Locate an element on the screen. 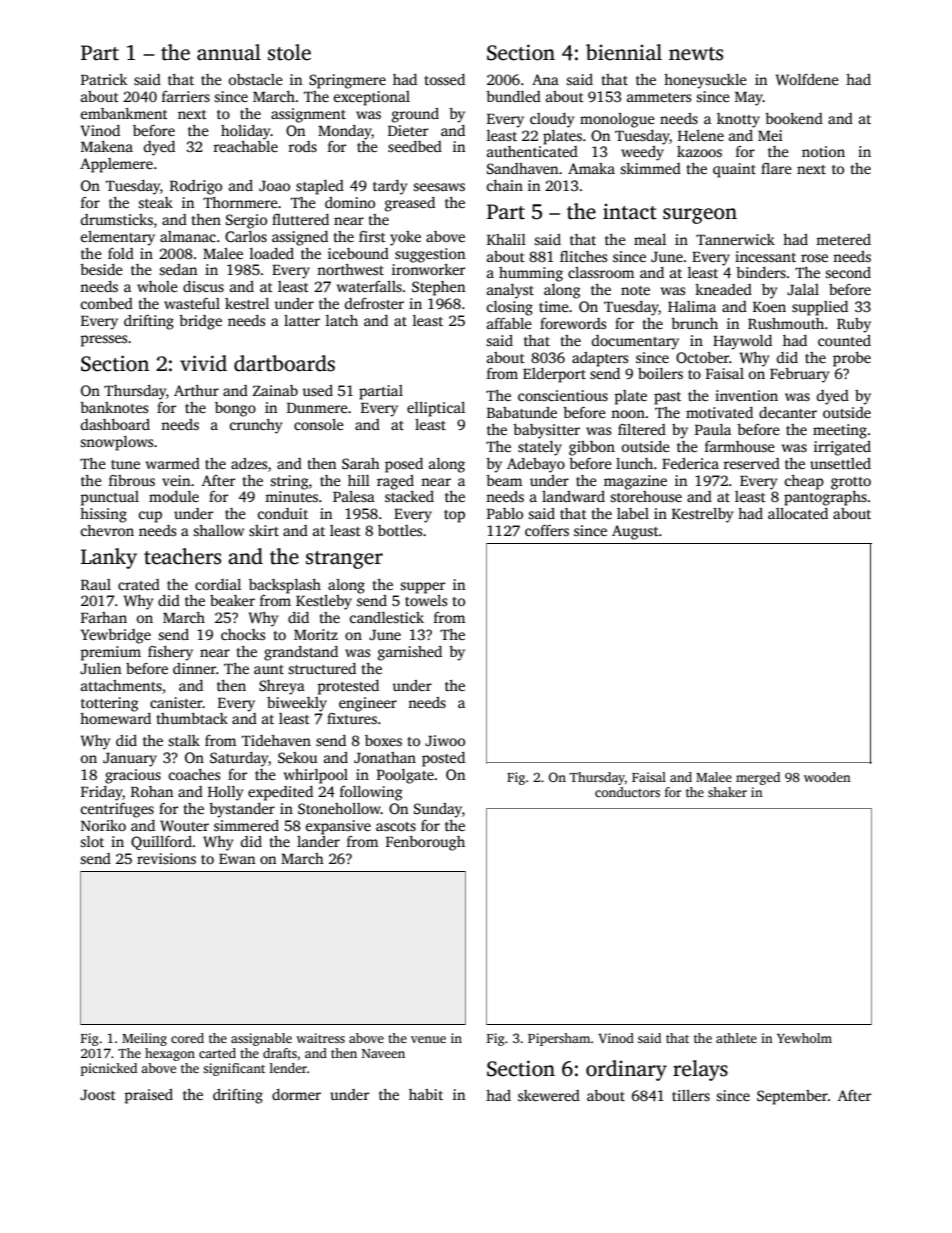  assignable is located at coordinates (261, 1039).
